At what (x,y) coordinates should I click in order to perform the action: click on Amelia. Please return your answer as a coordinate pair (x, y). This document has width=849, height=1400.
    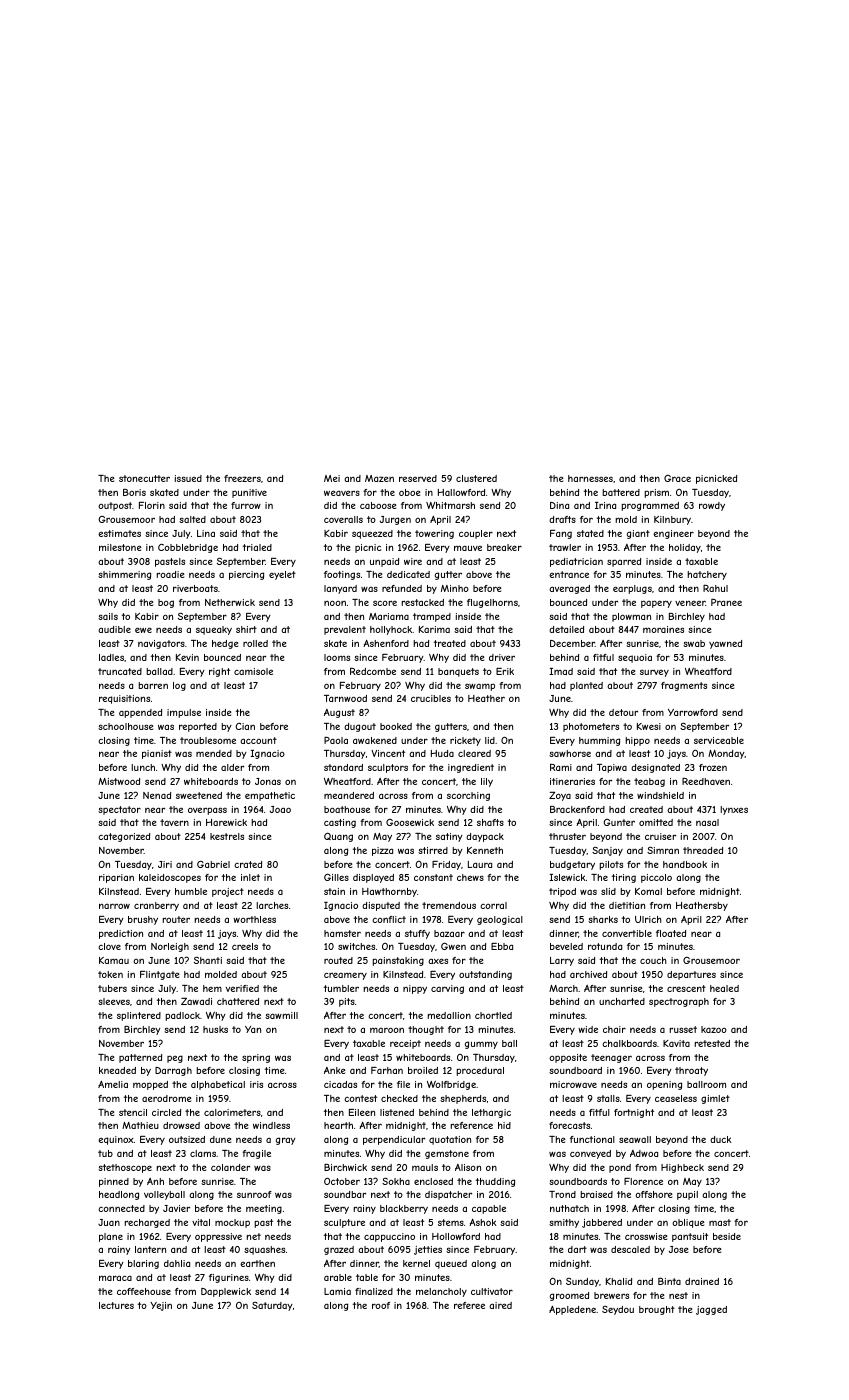
    Looking at the image, I should click on (113, 1084).
